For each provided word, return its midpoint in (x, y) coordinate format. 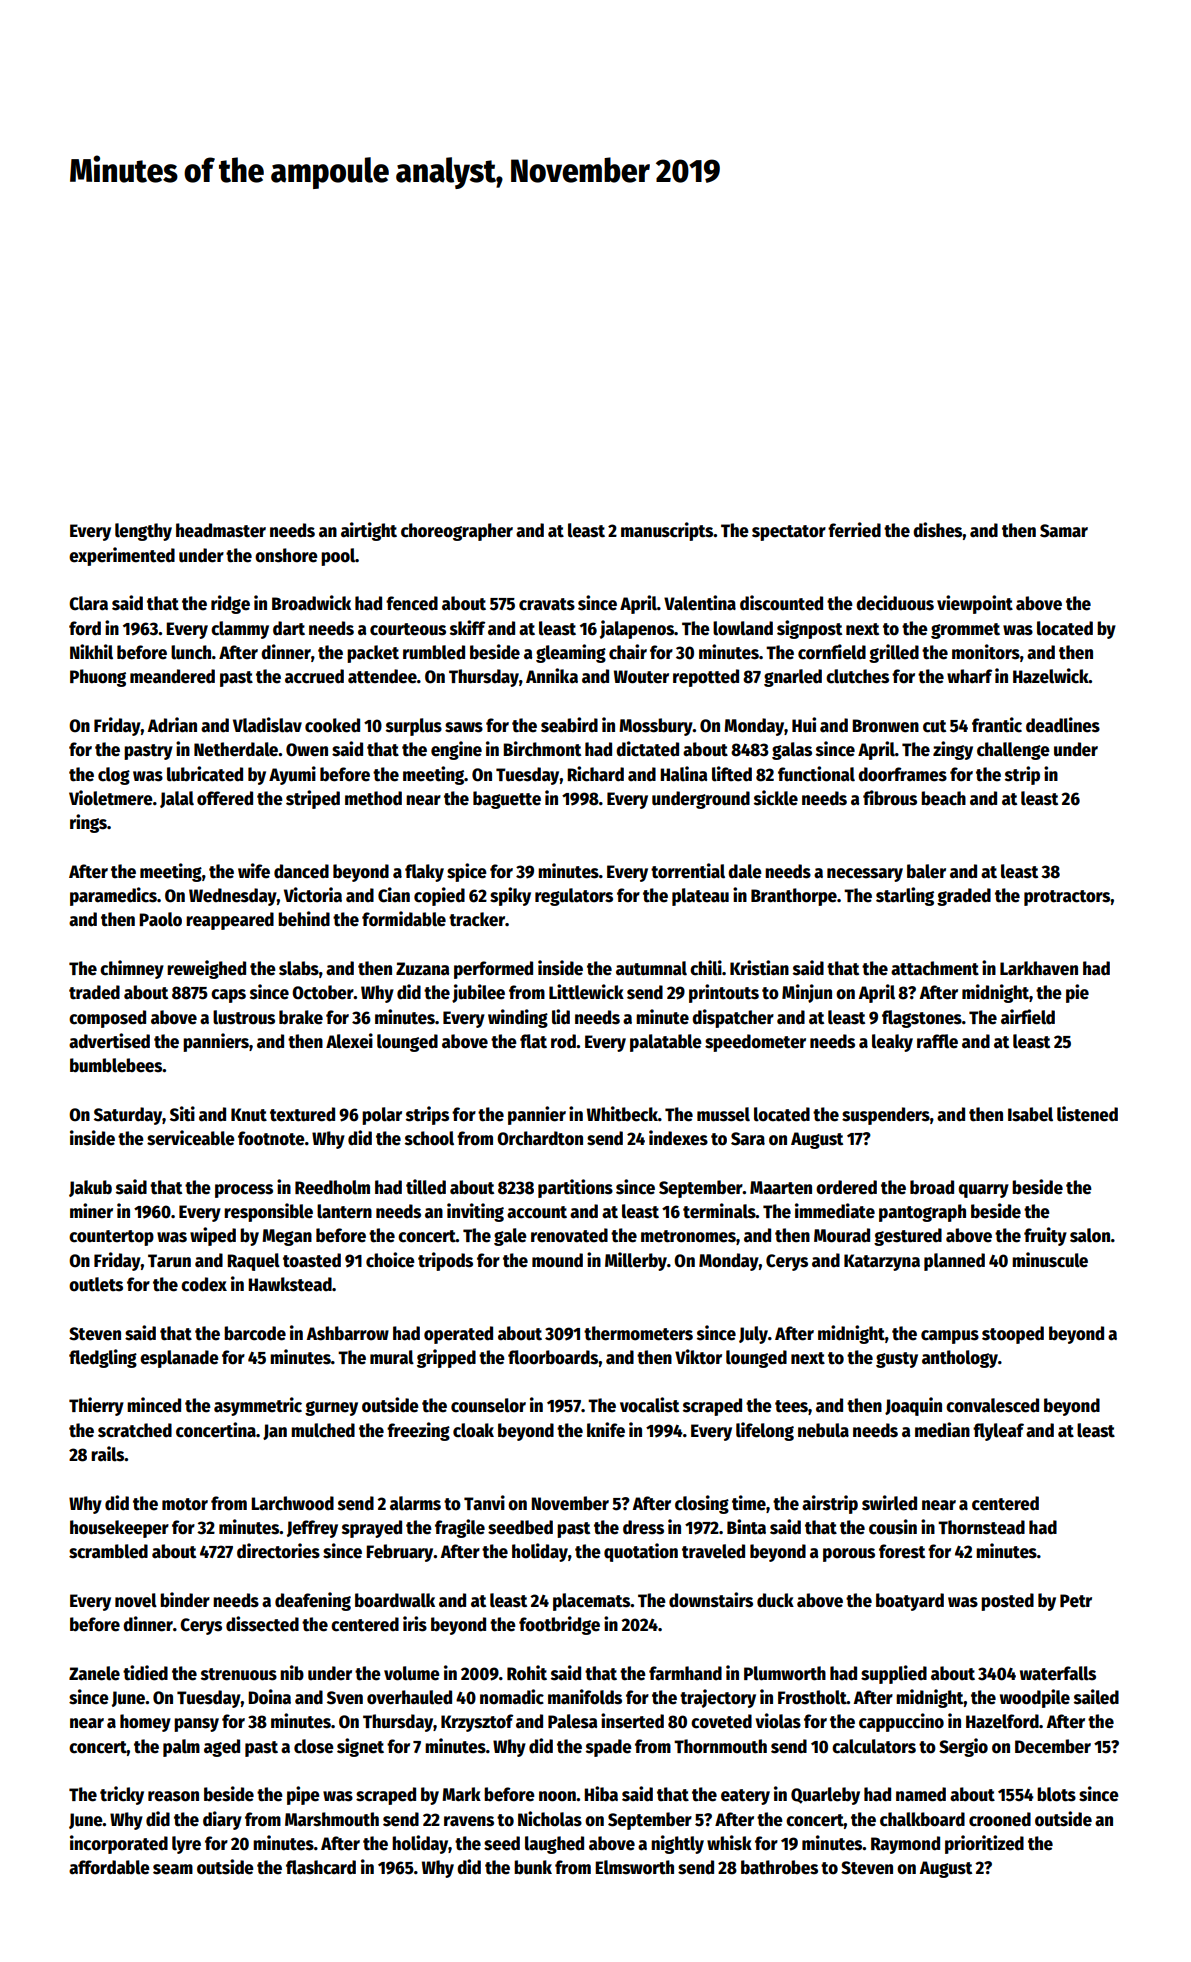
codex (204, 1284)
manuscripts (667, 531)
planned (954, 1262)
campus (950, 1337)
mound (557, 1260)
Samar (1064, 531)
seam (173, 1869)
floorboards (553, 1357)
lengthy (143, 532)
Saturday (128, 1116)
